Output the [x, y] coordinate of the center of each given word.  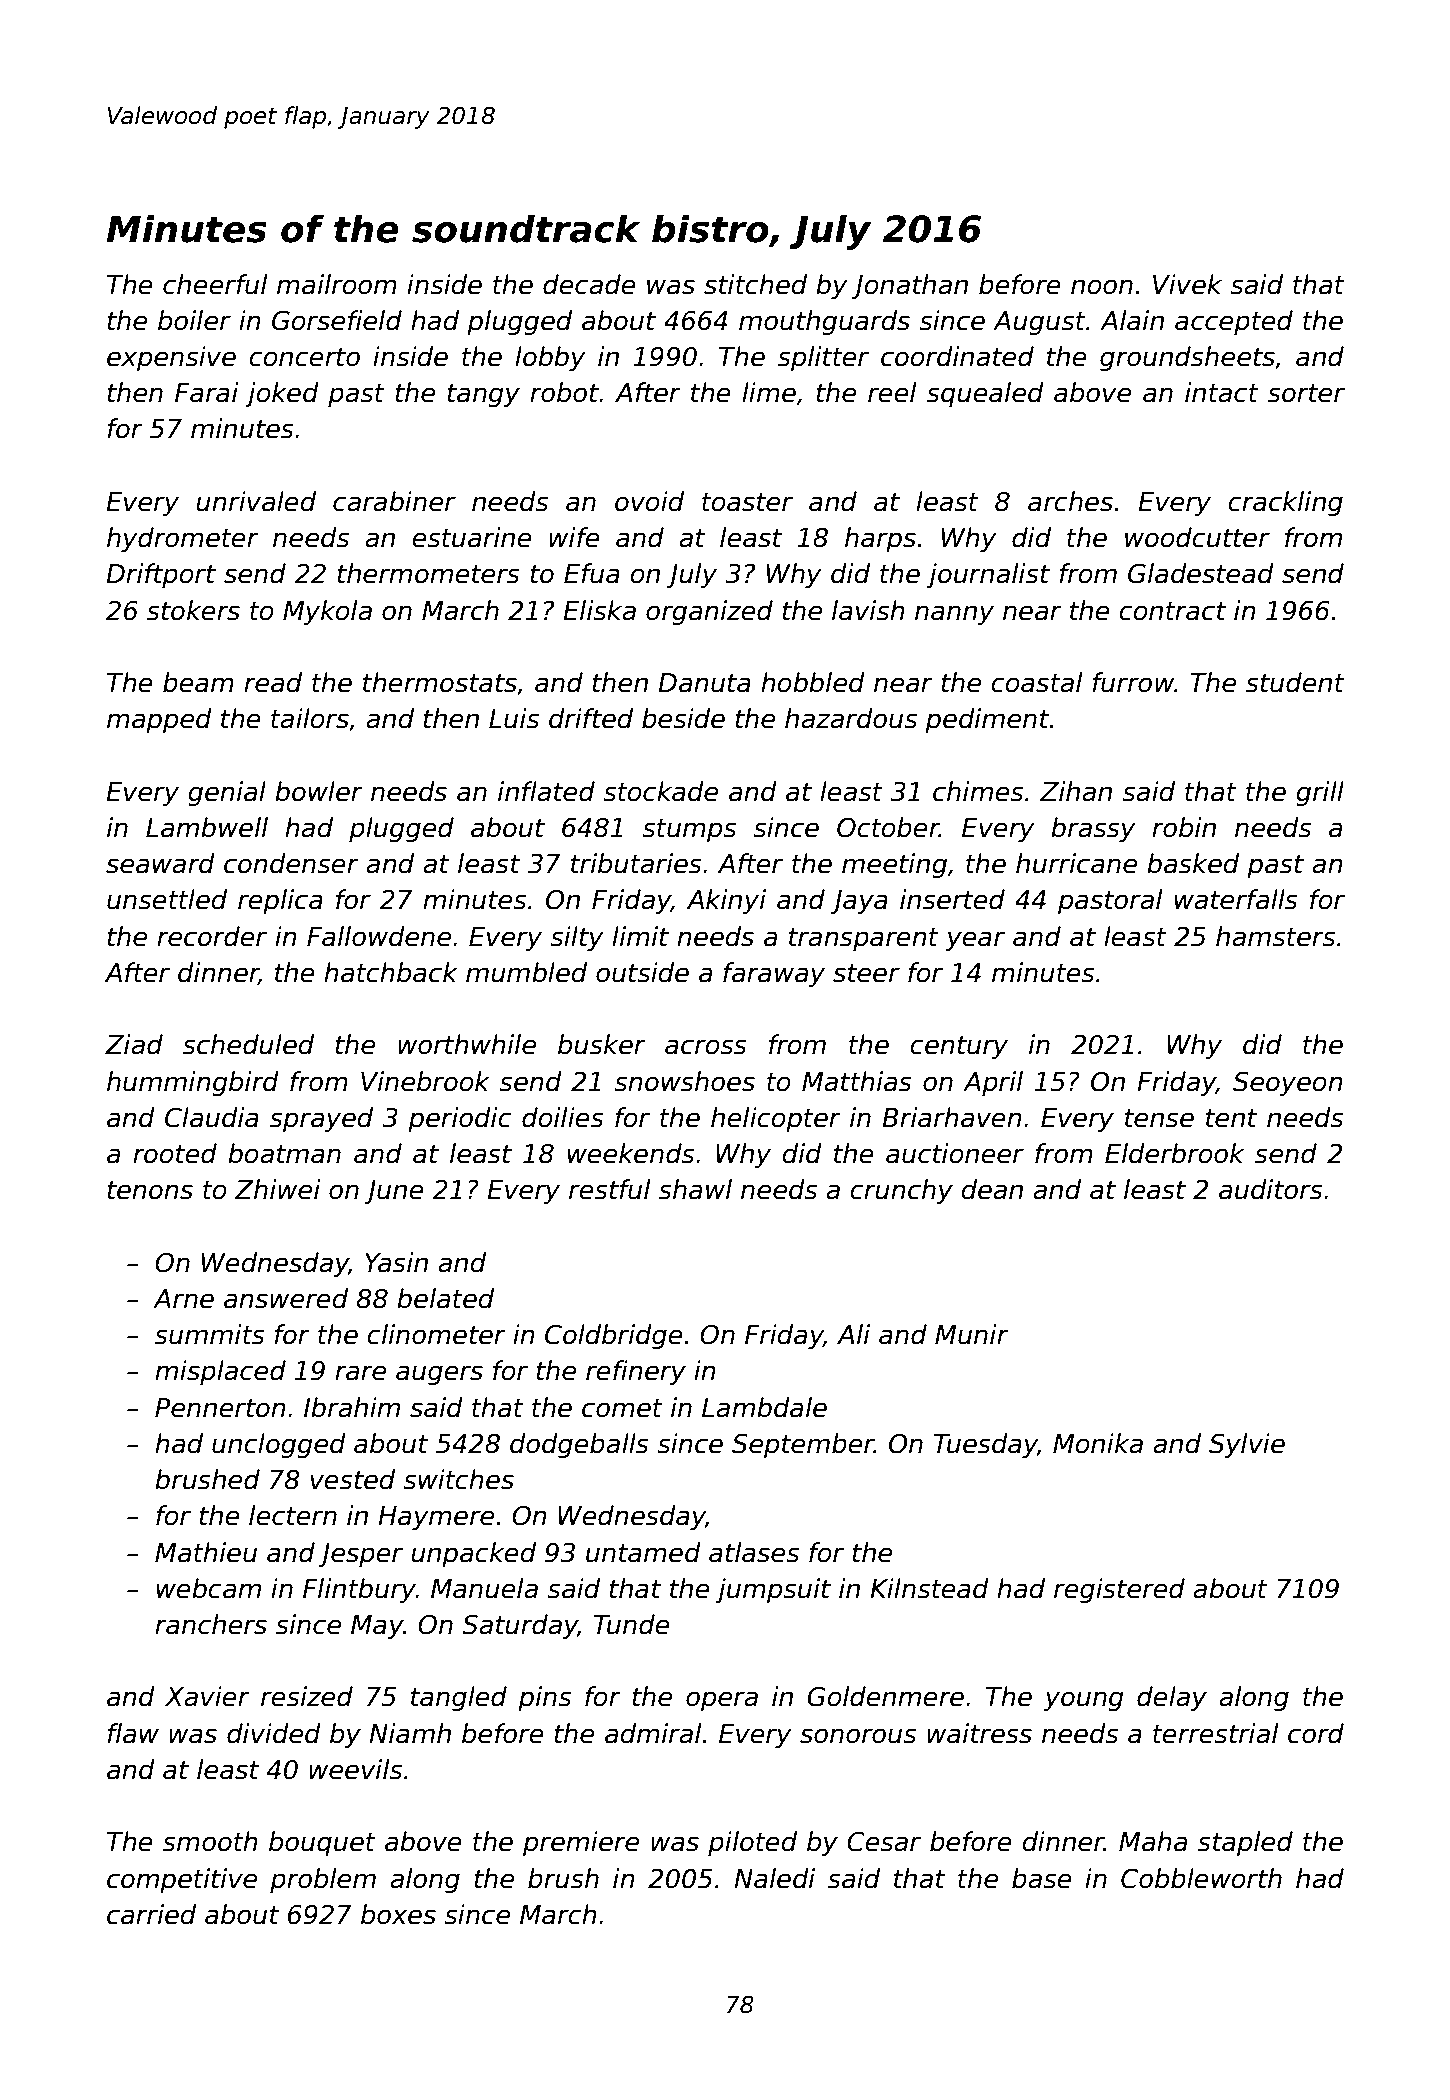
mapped [159, 720]
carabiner [394, 501]
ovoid [649, 501]
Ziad [134, 1044]
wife [574, 537]
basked [1193, 863]
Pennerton [220, 1408]
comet [622, 1408]
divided [274, 1733]
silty [577, 938]
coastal [1037, 682]
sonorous [858, 1736]
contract [1173, 611]
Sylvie [1247, 1445]
